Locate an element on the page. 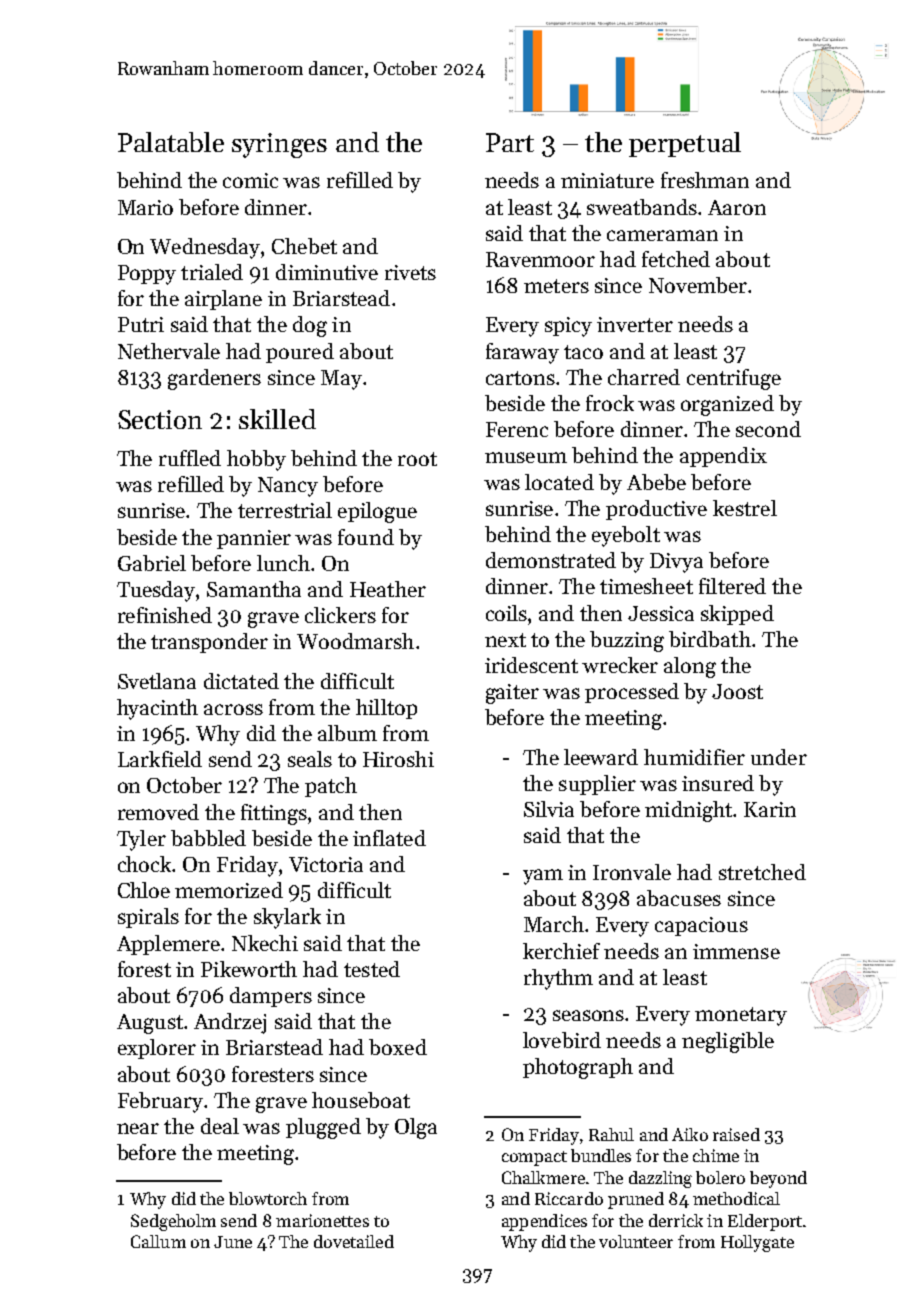 This document has width=924, height=1311. raised is located at coordinates (736, 1134).
